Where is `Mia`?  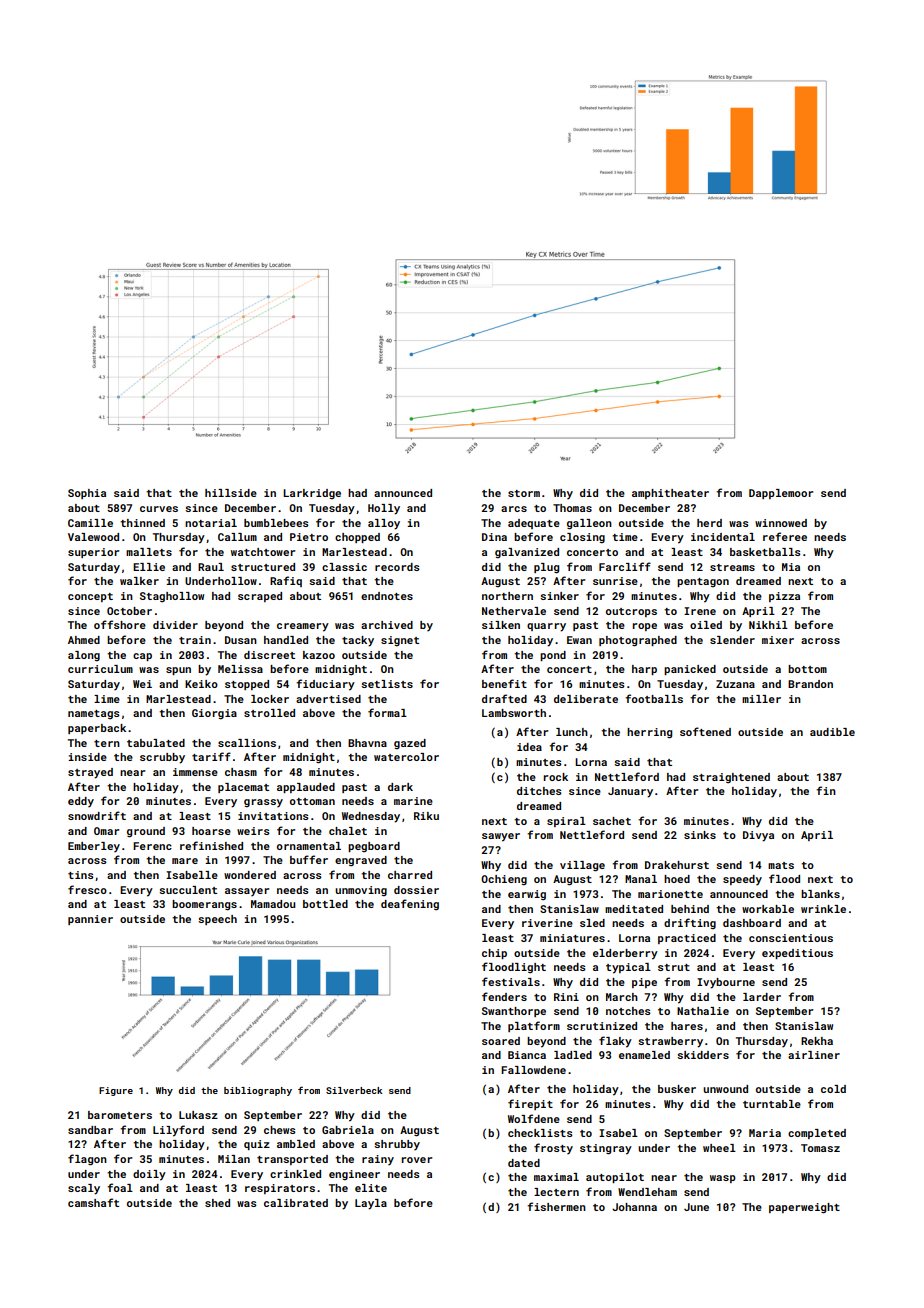
Mia is located at coordinates (791, 567).
